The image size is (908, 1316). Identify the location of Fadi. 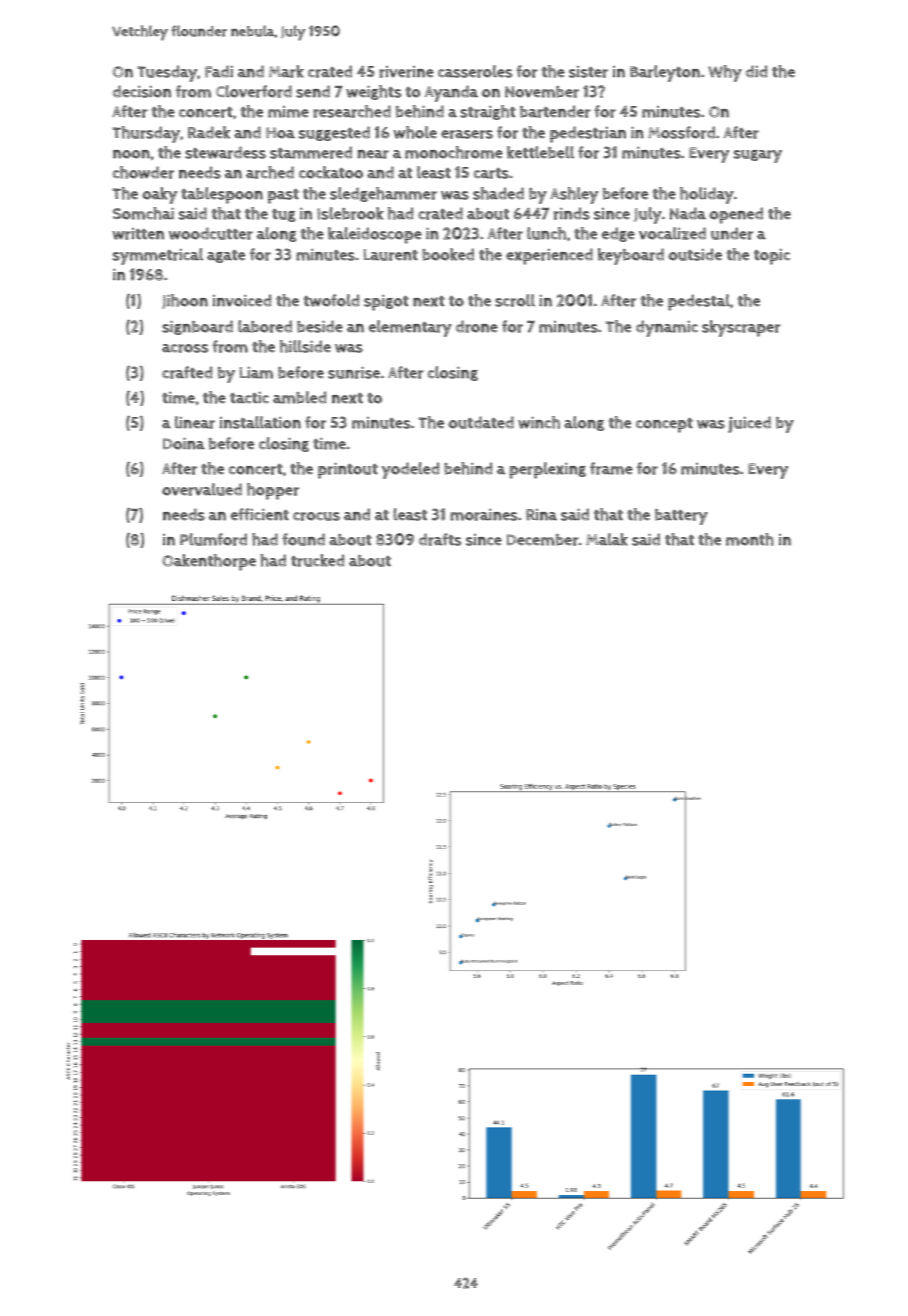
(219, 71).
